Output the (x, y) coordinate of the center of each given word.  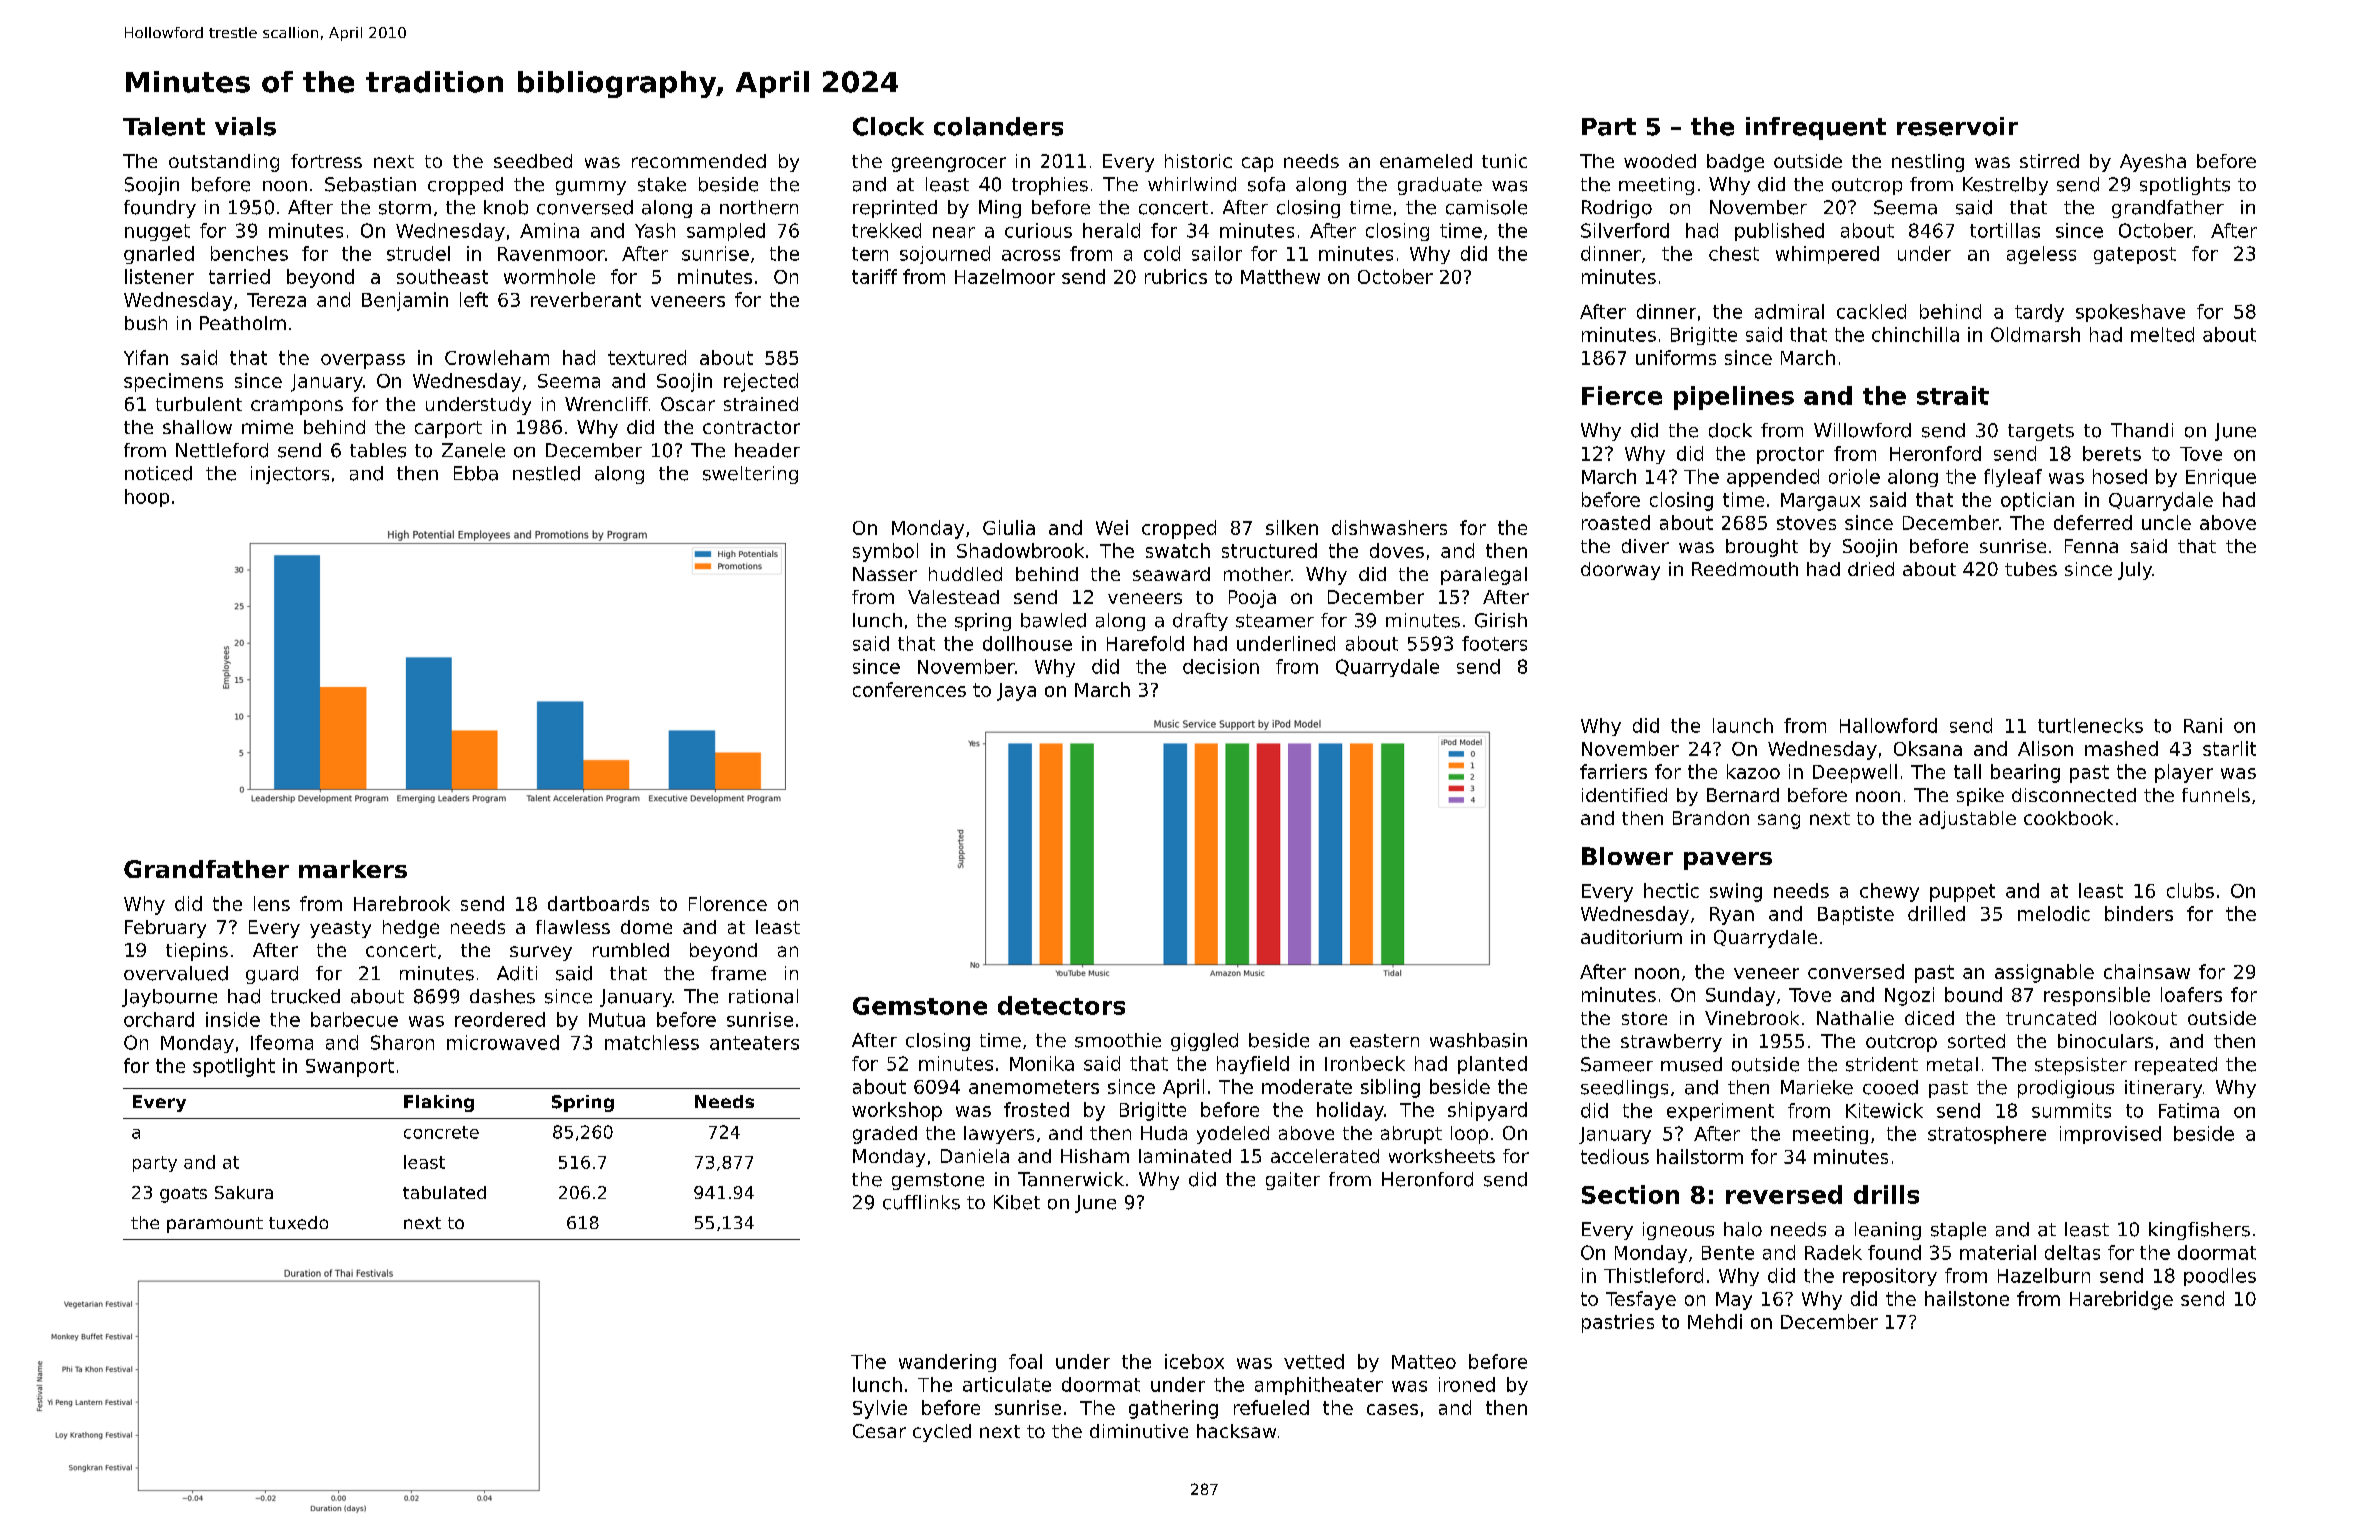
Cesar (879, 1431)
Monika (1042, 1063)
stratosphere (1987, 1135)
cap (1257, 164)
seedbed (533, 161)
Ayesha (2153, 163)
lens (272, 903)
